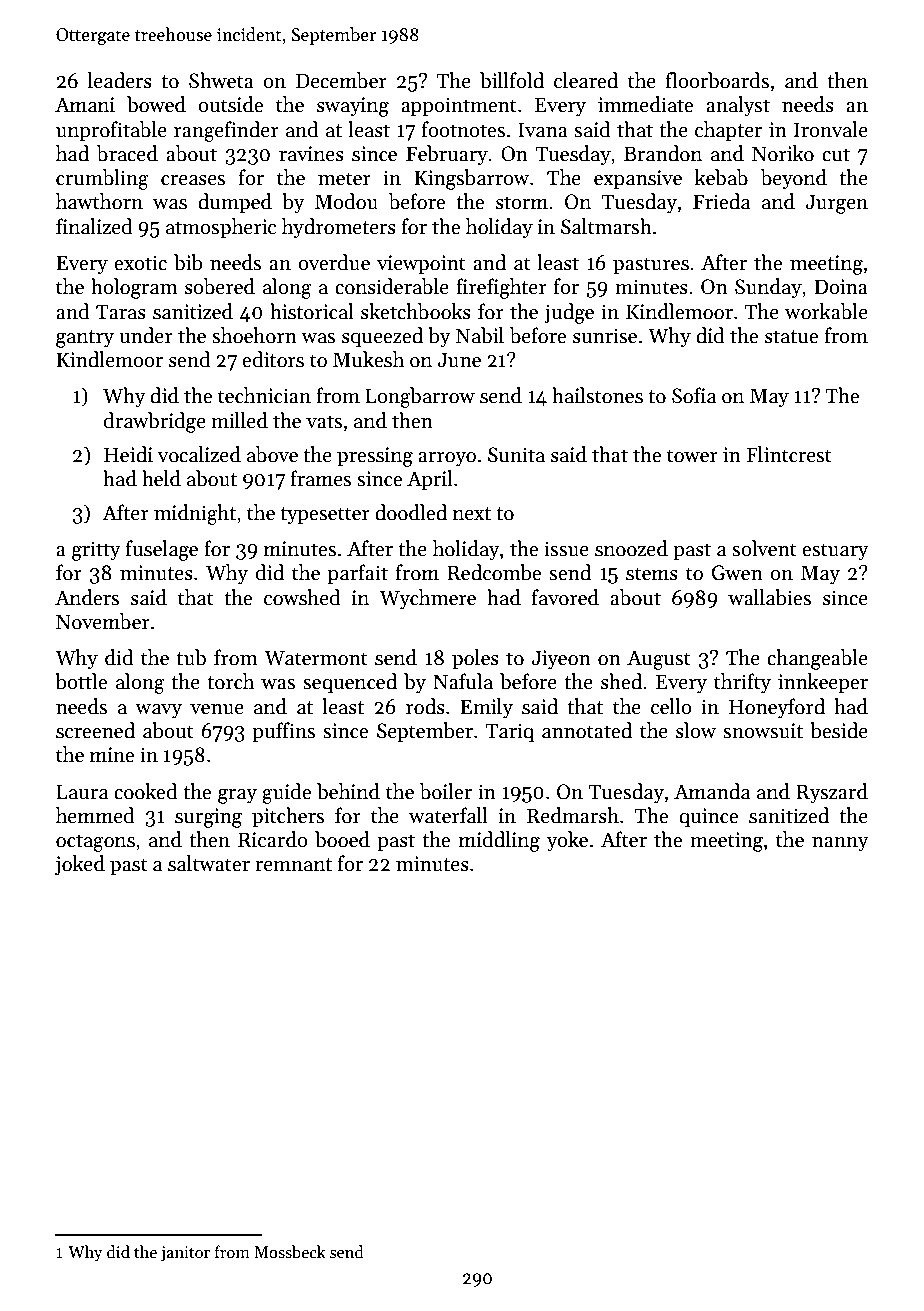  I want to click on ravines, so click(311, 154).
